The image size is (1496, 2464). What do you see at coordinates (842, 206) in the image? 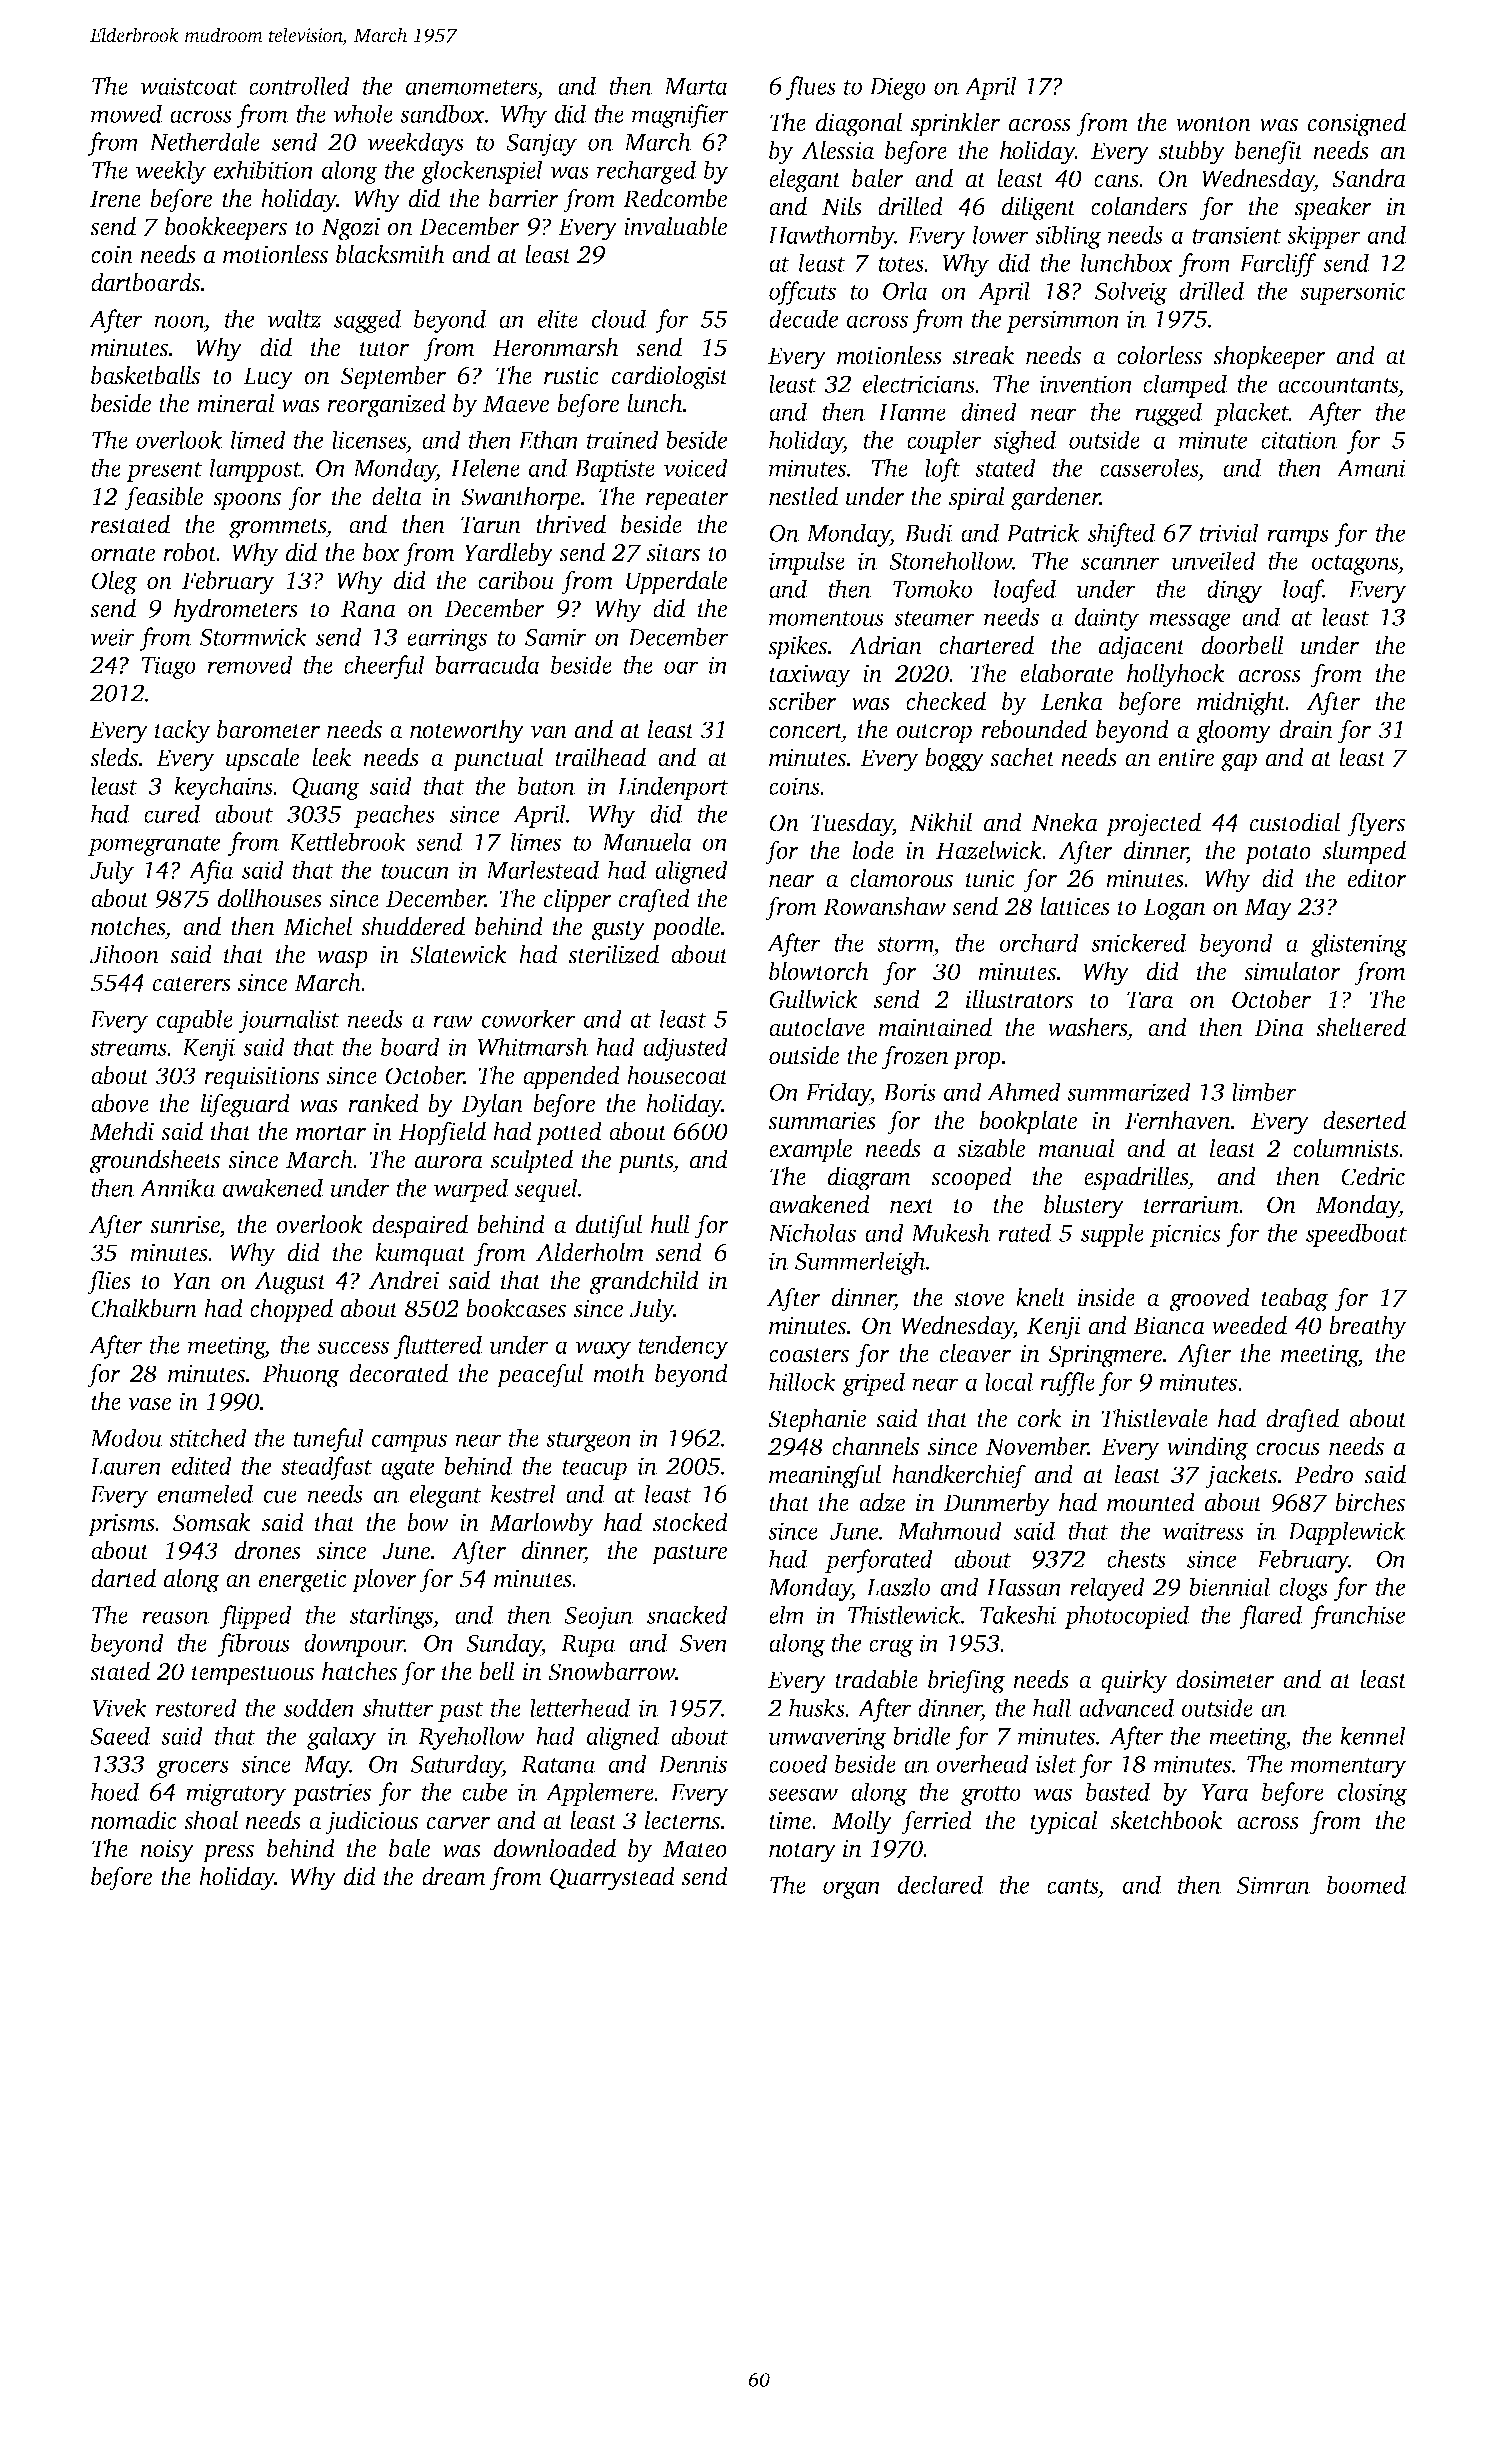
I see `Nils` at bounding box center [842, 206].
